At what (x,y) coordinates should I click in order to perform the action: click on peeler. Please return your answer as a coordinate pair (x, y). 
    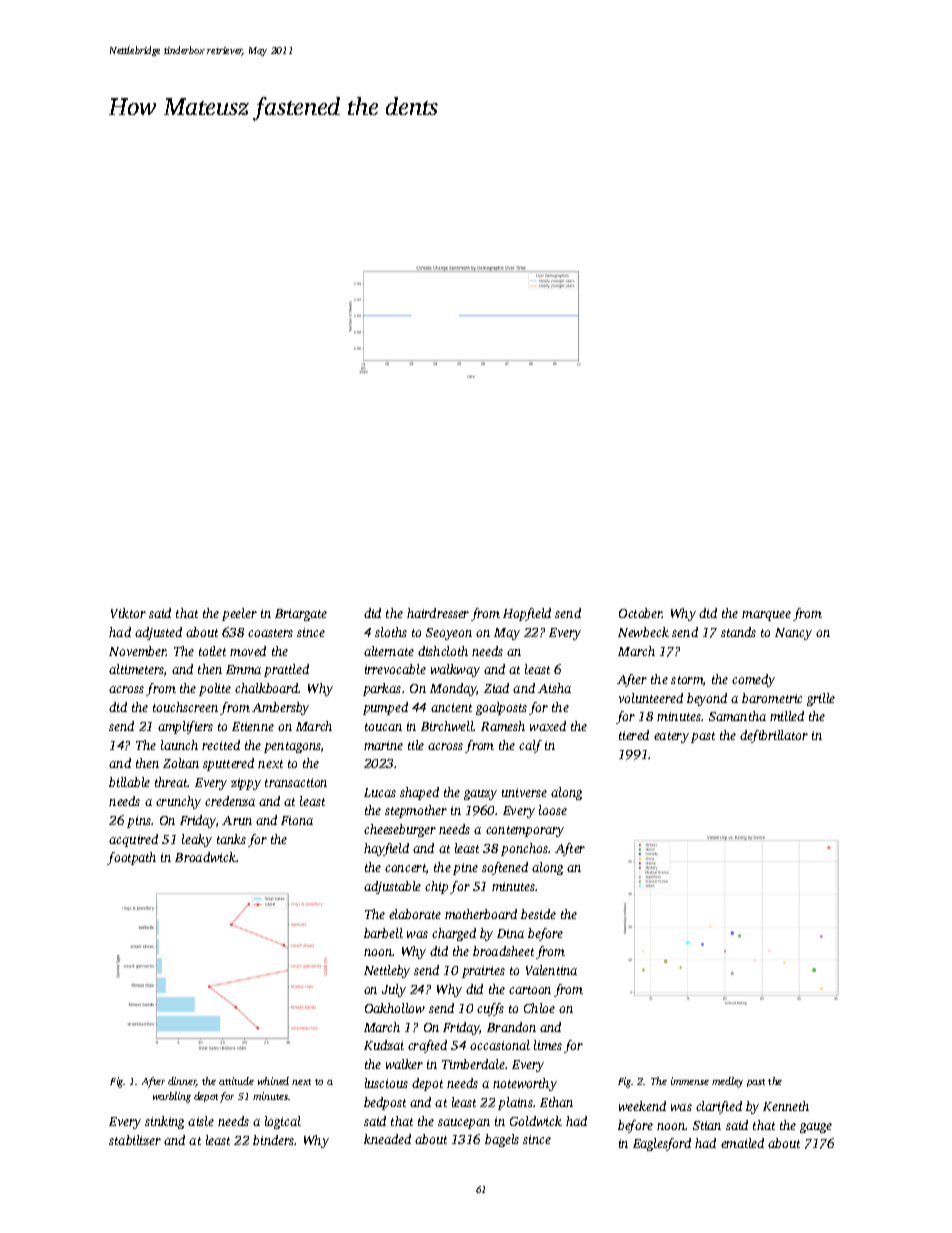
    Looking at the image, I should click on (239, 614).
